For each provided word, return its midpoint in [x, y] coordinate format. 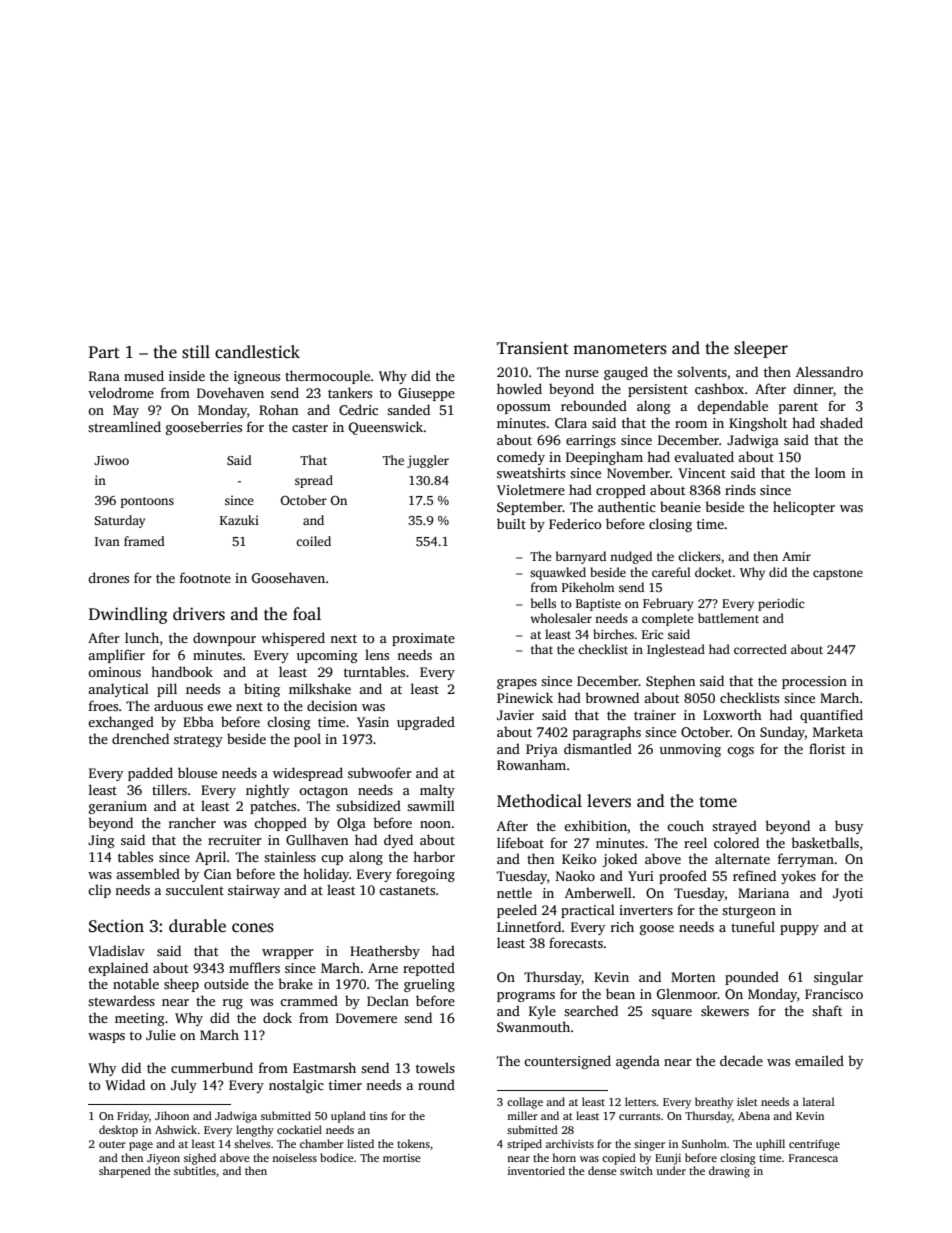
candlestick [257, 352]
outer [112, 1144]
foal [307, 614]
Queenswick [386, 428]
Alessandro [829, 371]
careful [671, 572]
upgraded [426, 723]
